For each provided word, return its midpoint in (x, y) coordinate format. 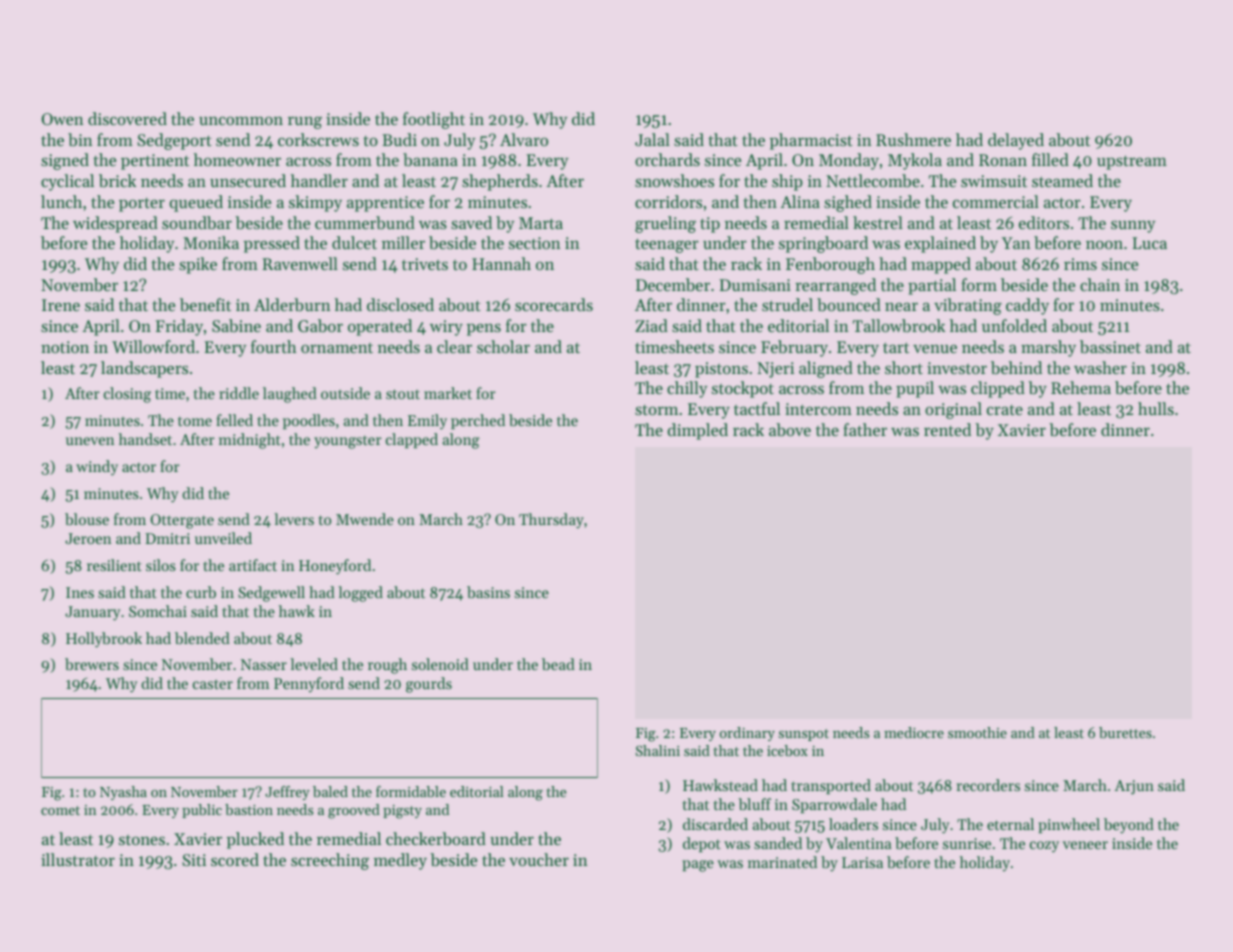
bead (558, 664)
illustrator (78, 859)
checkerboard (436, 838)
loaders (853, 824)
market (448, 393)
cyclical (67, 182)
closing (127, 395)
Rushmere (913, 139)
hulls (1156, 408)
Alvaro (524, 139)
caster (213, 684)
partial (932, 286)
